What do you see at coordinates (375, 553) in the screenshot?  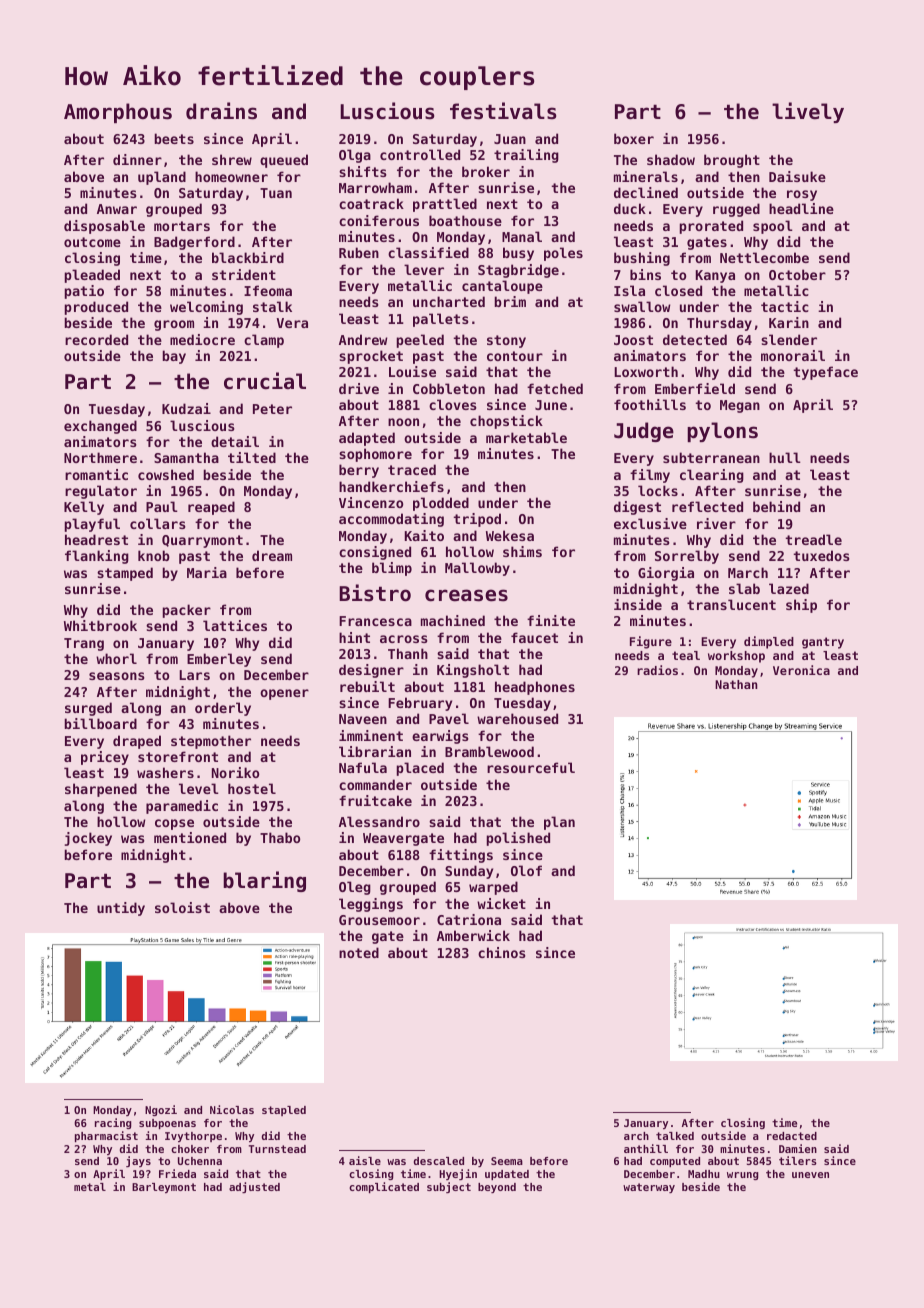 I see `consigned` at bounding box center [375, 553].
